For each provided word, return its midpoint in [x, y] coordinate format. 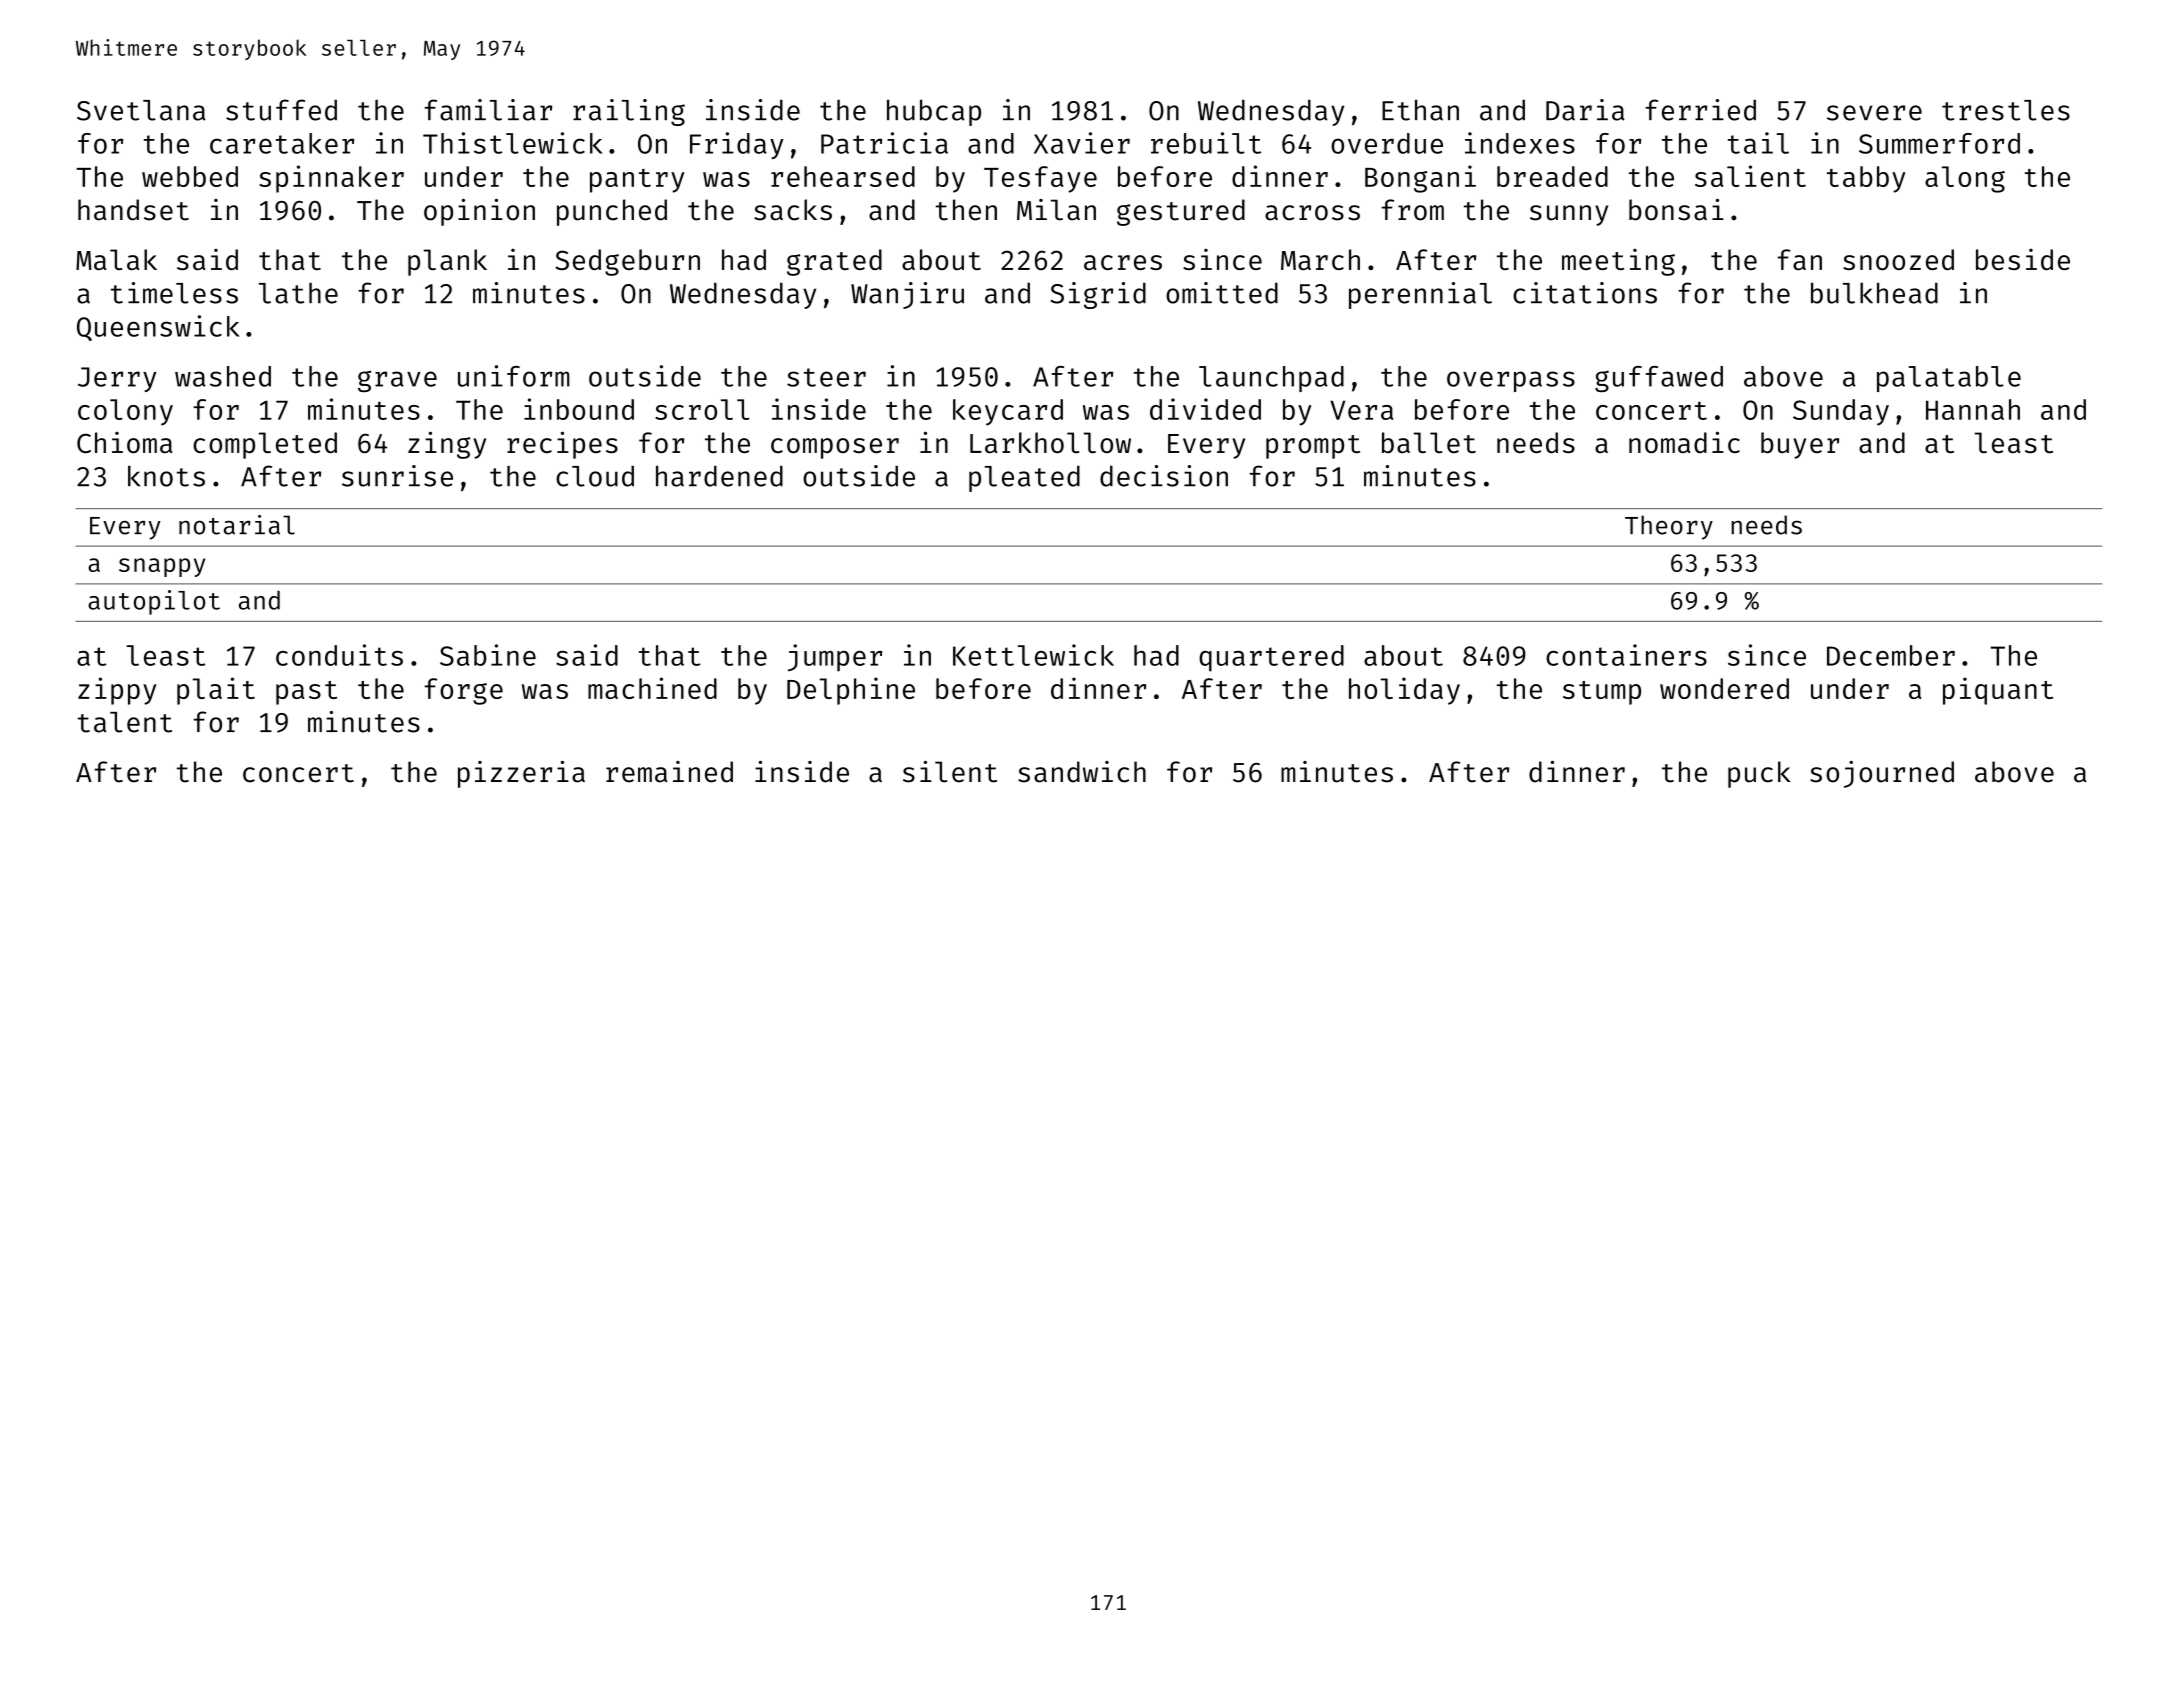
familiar [488, 110]
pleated [1024, 478]
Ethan [1420, 110]
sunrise [397, 476]
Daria [1585, 110]
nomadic [1684, 442]
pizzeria [521, 774]
